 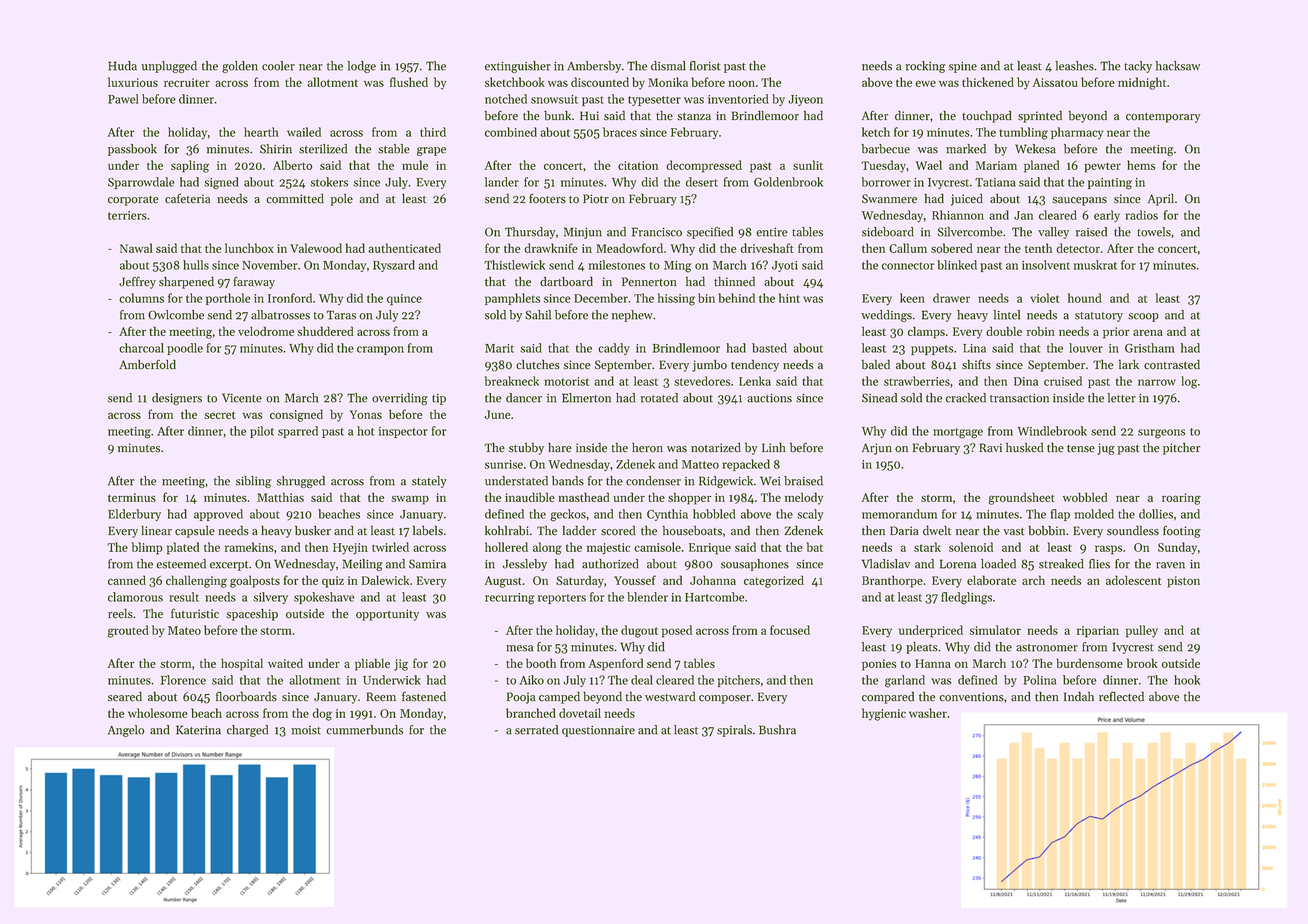 I want to click on hound, so click(x=1085, y=298).
